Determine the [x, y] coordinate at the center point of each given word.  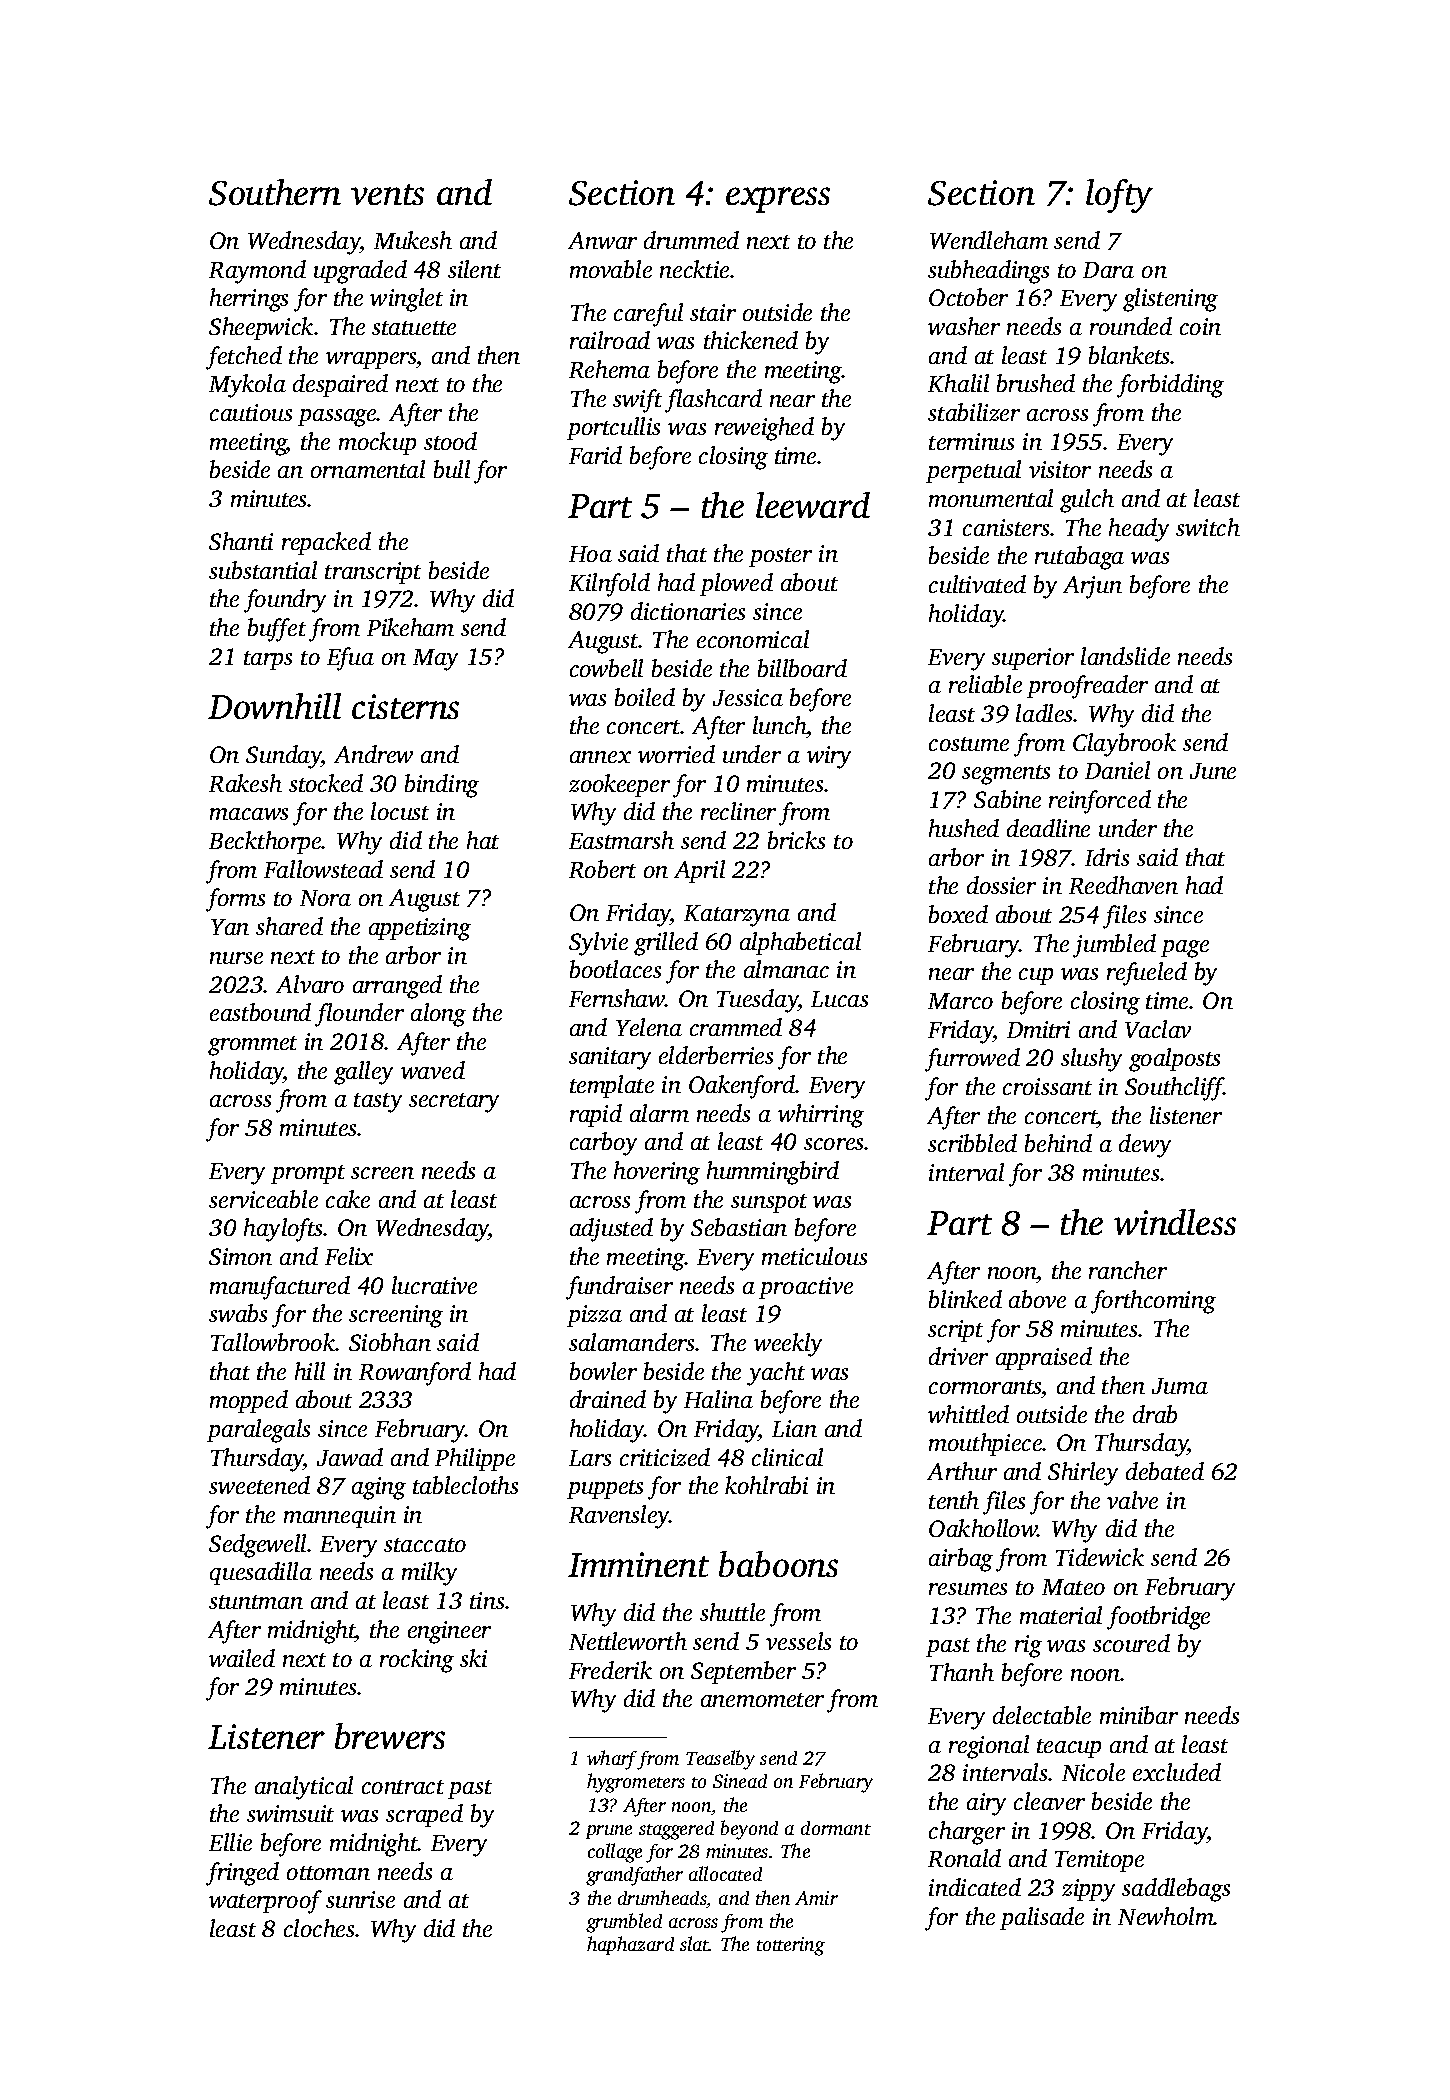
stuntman [256, 1602]
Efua [350, 659]
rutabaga [1079, 558]
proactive [806, 1288]
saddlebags [1176, 1890]
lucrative [434, 1285]
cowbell [606, 668]
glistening [1170, 300]
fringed [242, 1874]
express [778, 200]
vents [387, 194]
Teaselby [720, 1760]
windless [1175, 1222]
